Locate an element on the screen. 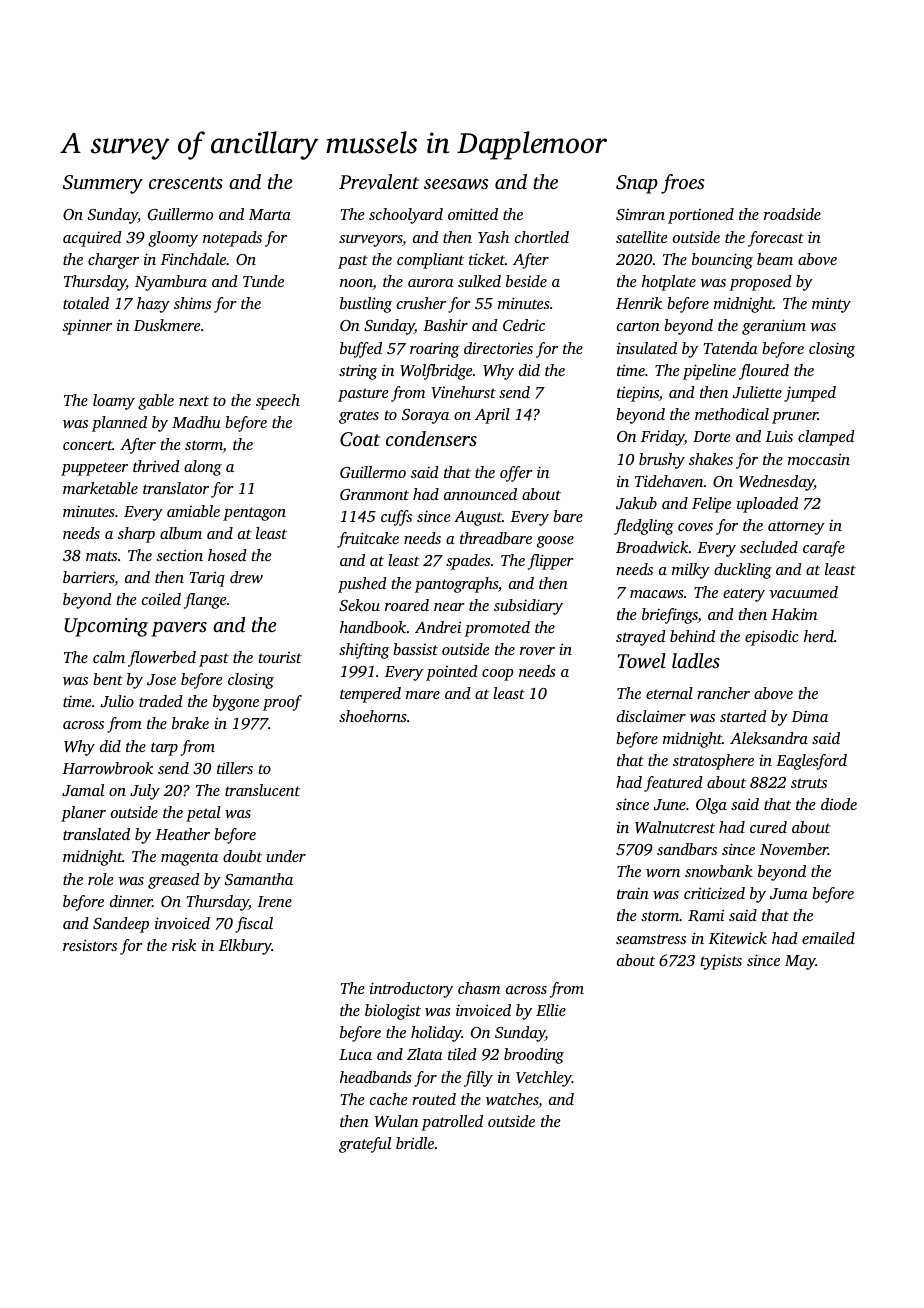 This screenshot has height=1308, width=924. Vetchley is located at coordinates (544, 1079).
